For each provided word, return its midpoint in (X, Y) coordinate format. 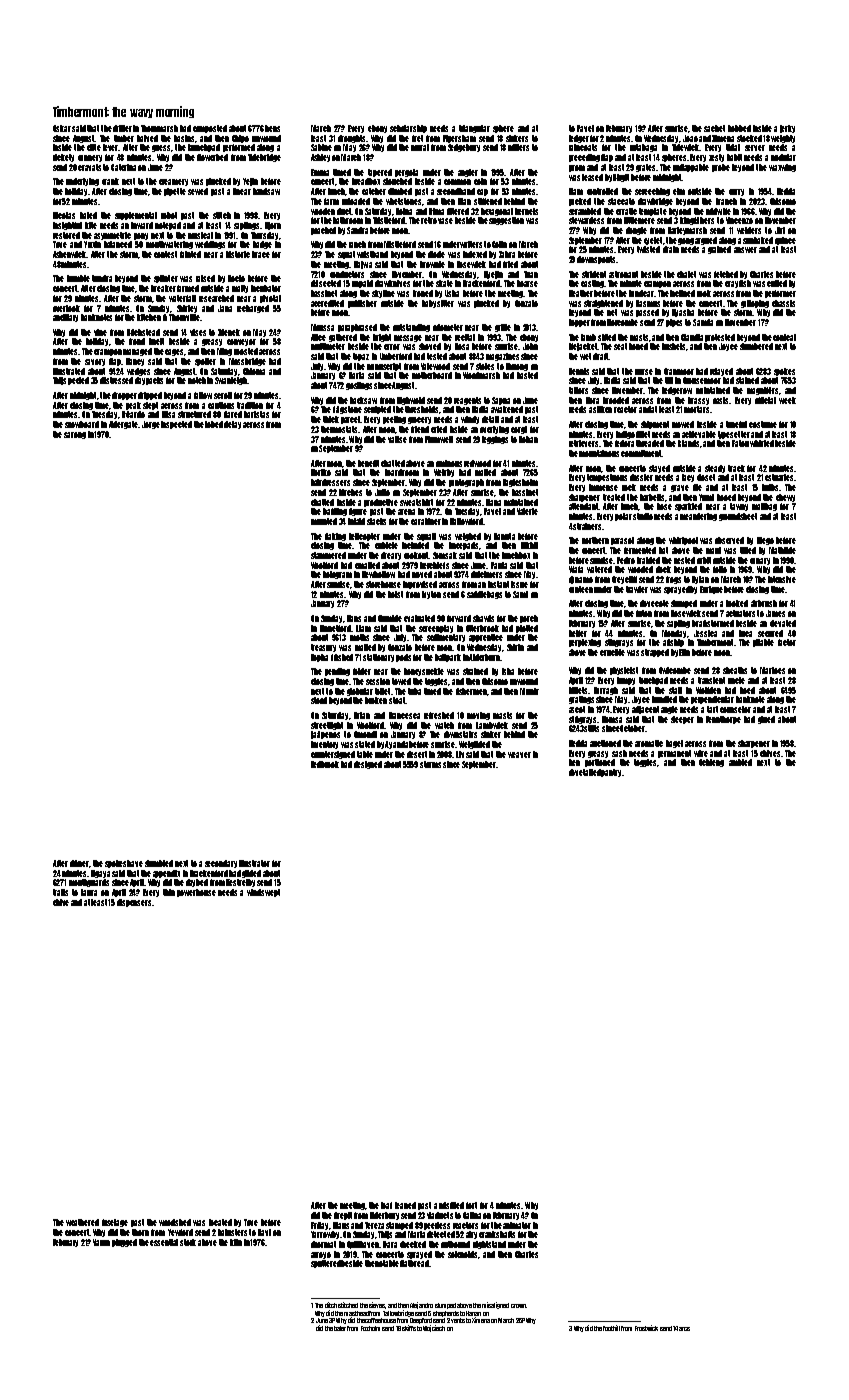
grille (503, 328)
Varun (101, 1242)
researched (216, 298)
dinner (79, 863)
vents (458, 1320)
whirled (762, 443)
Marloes (772, 670)
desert (417, 754)
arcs (684, 1329)
